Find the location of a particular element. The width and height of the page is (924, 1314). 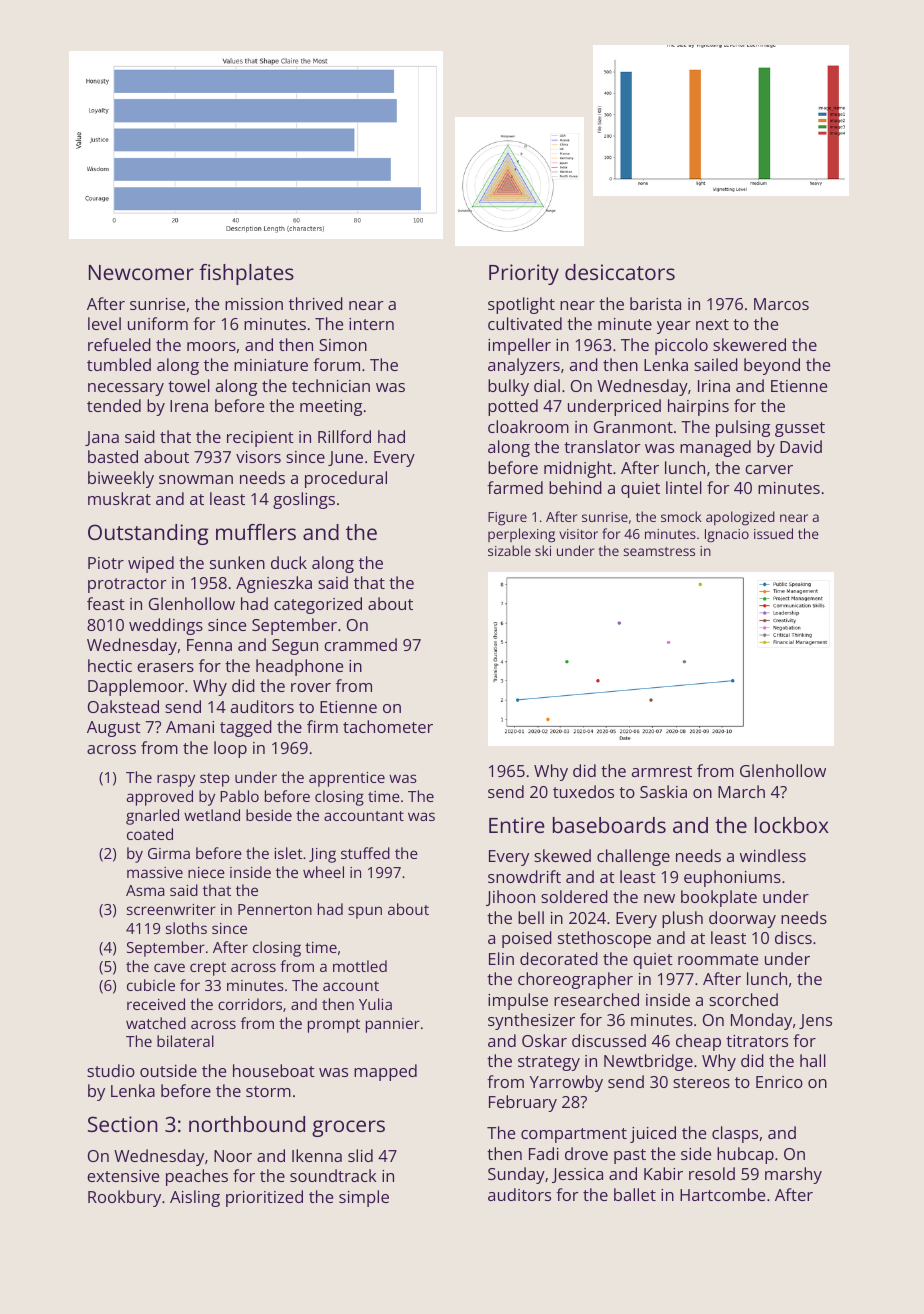

storm is located at coordinates (268, 1091).
